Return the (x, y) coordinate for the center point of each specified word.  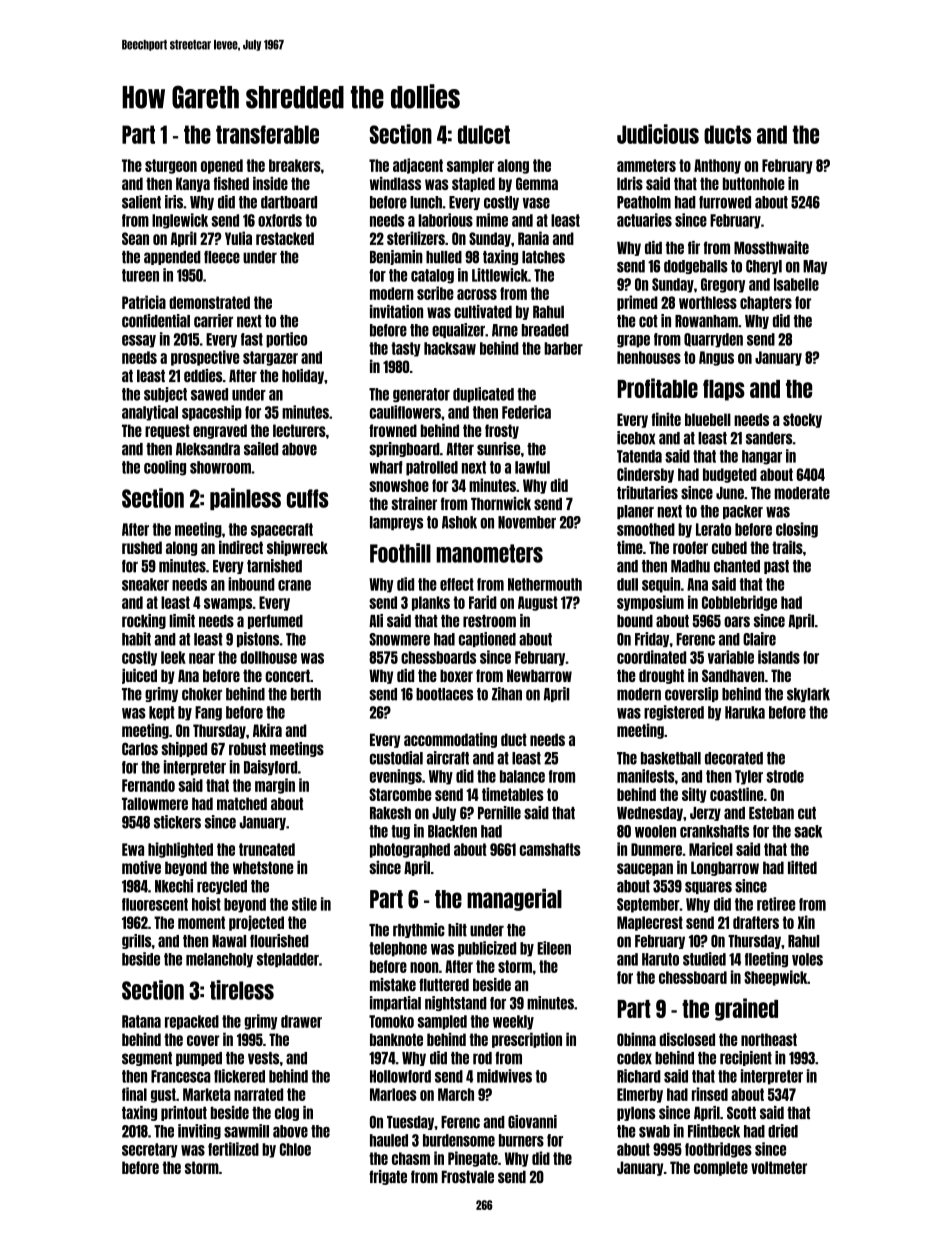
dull (627, 584)
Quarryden (713, 340)
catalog (432, 276)
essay (139, 341)
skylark (808, 695)
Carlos (140, 749)
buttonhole (754, 183)
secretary (150, 1150)
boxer (456, 675)
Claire (759, 639)
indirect (241, 547)
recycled (222, 887)
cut (807, 813)
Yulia (238, 238)
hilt (457, 930)
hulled (444, 257)
